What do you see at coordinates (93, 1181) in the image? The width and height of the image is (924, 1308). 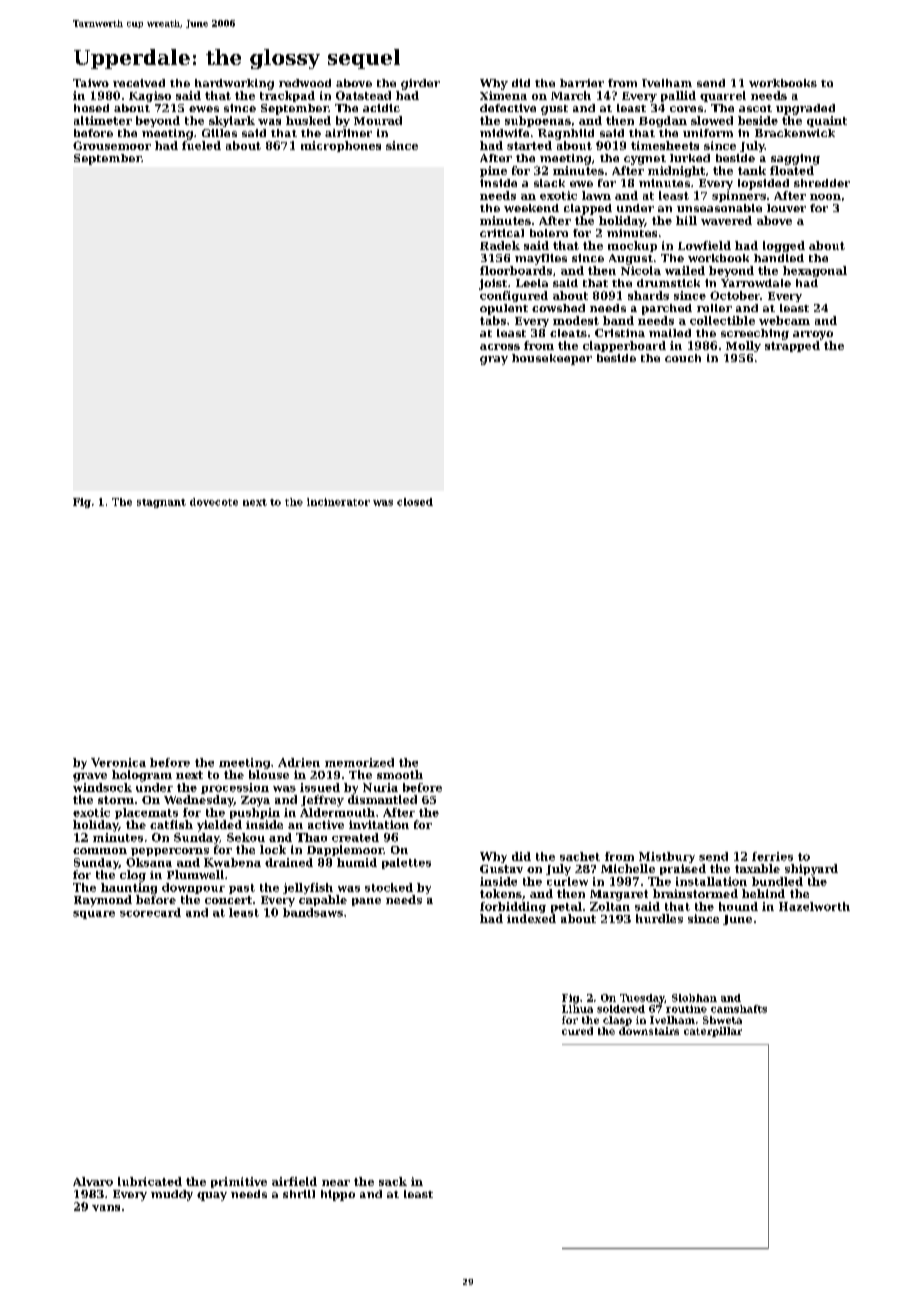 I see `Alvaro` at bounding box center [93, 1181].
